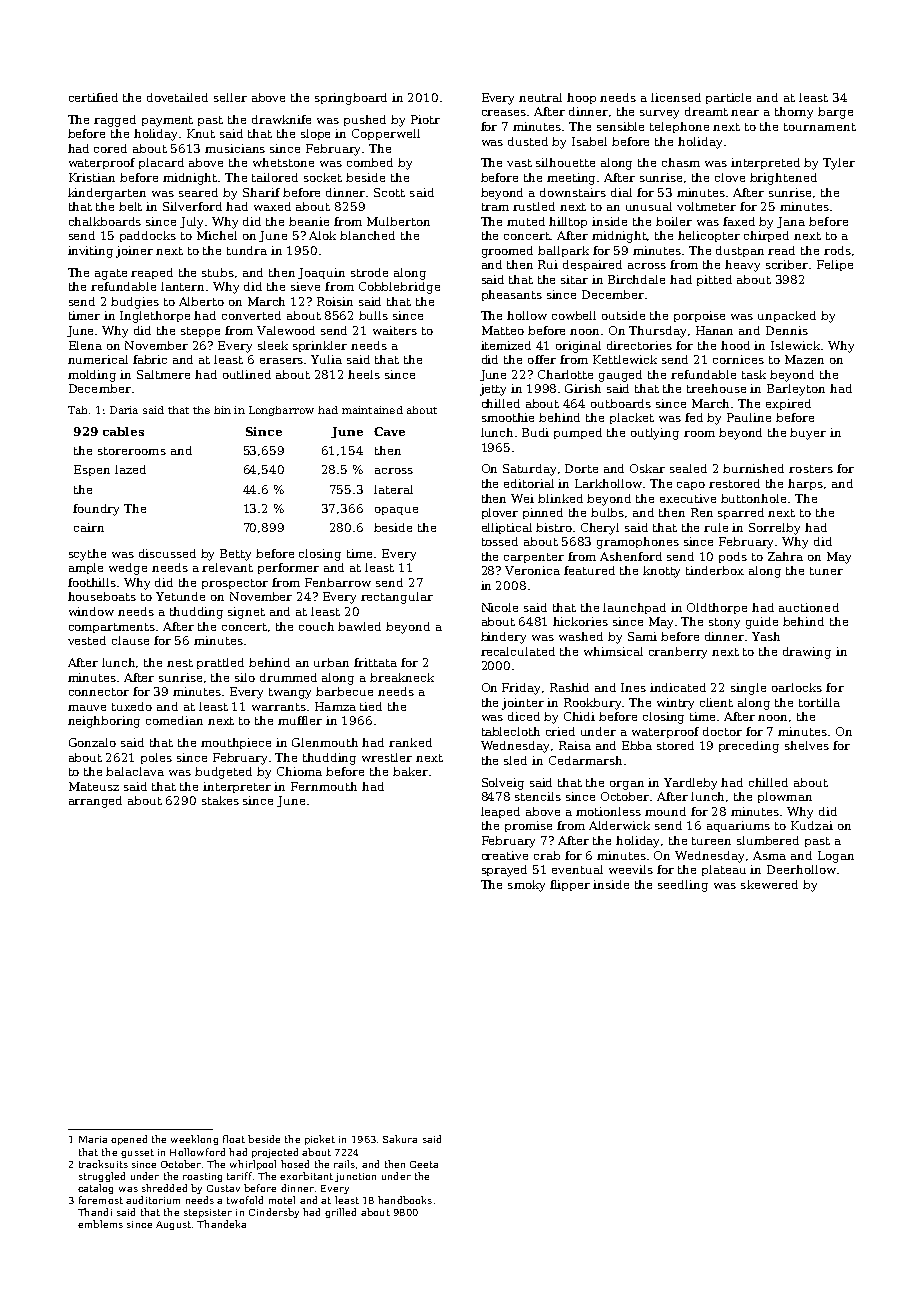 The height and width of the document is (1308, 924). What do you see at coordinates (808, 434) in the document?
I see `buyer` at bounding box center [808, 434].
